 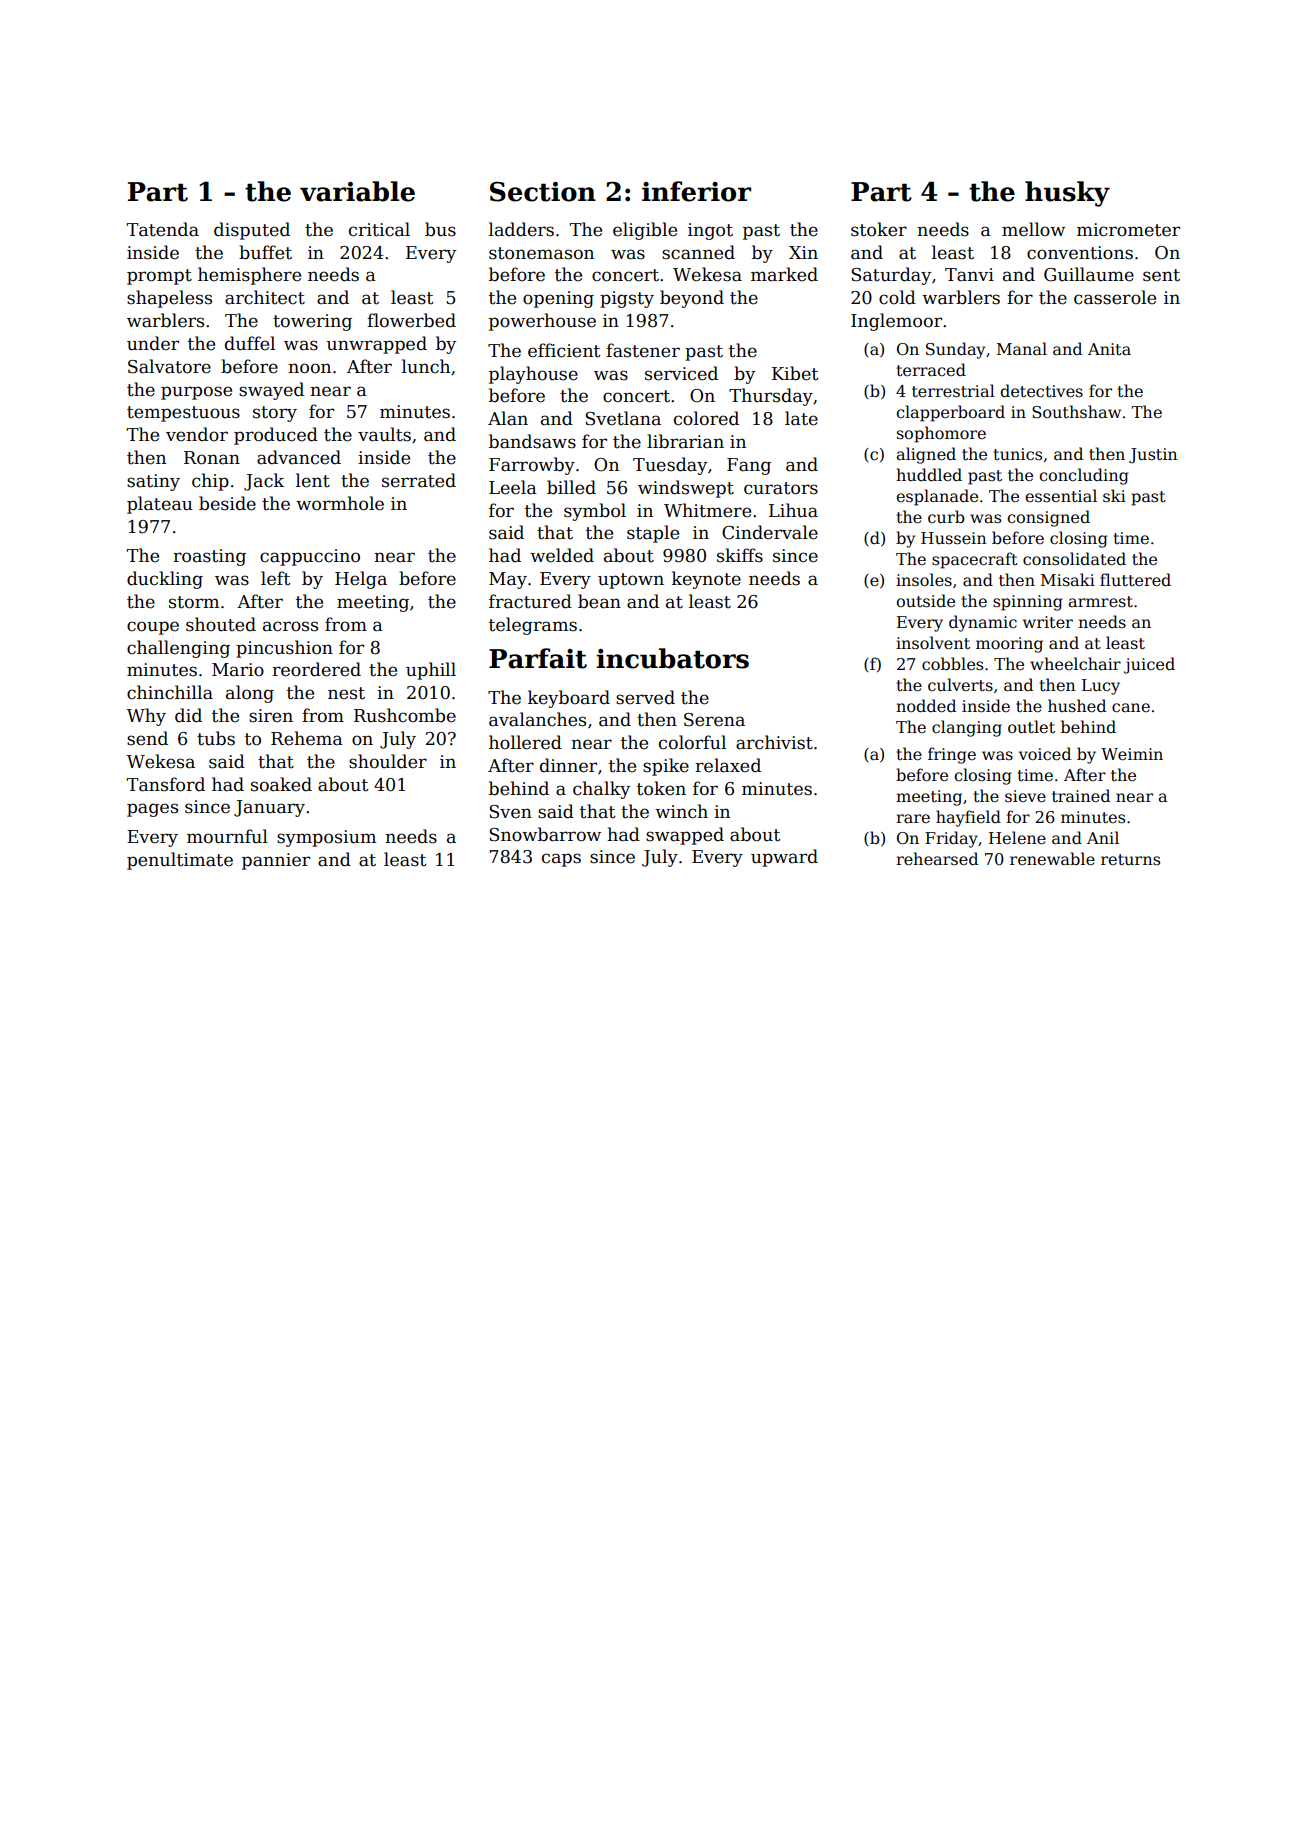 I want to click on vaults, so click(x=384, y=434).
